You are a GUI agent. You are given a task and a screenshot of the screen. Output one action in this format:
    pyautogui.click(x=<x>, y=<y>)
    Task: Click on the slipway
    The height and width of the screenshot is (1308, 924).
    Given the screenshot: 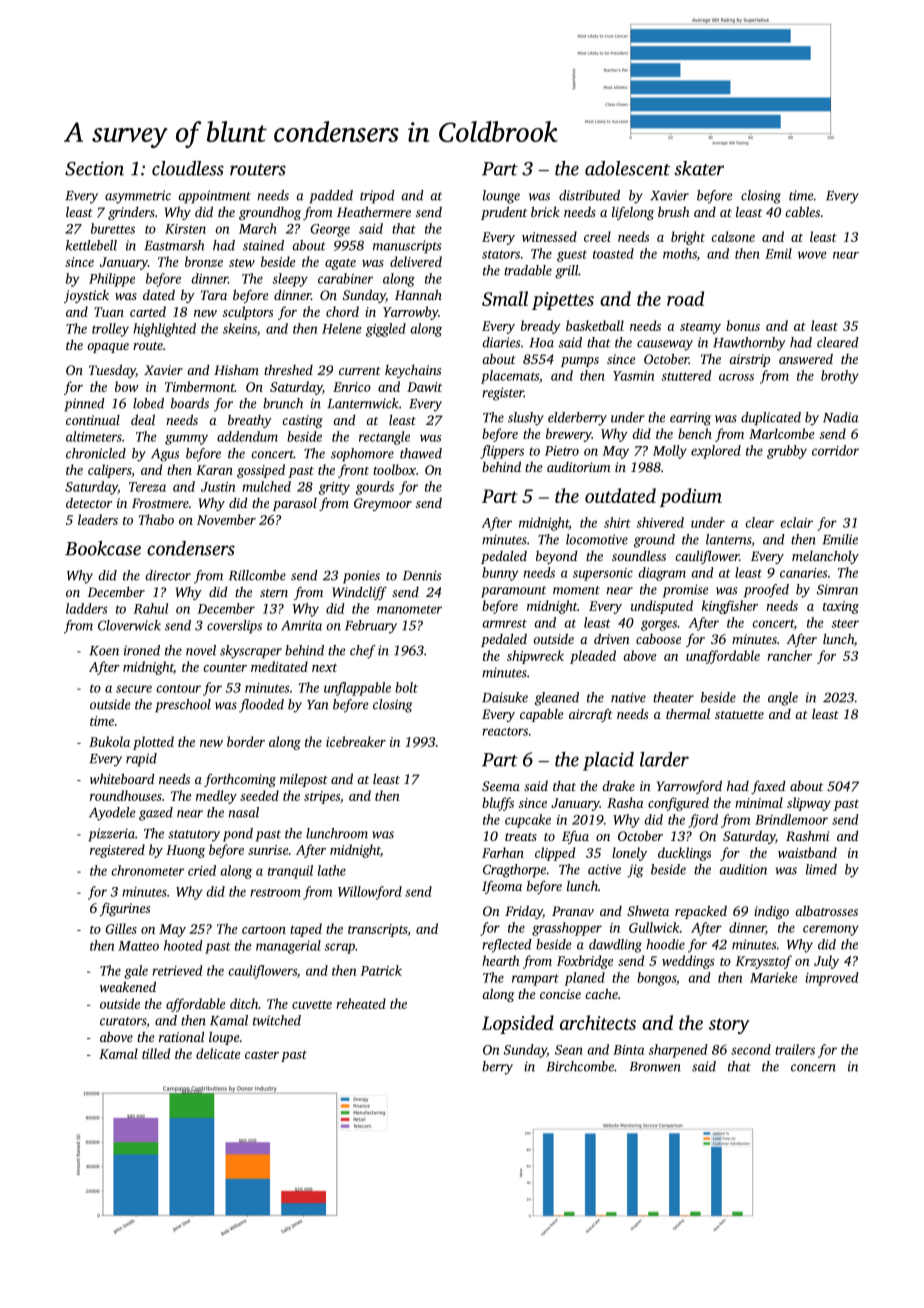 What is the action you would take?
    pyautogui.click(x=809, y=804)
